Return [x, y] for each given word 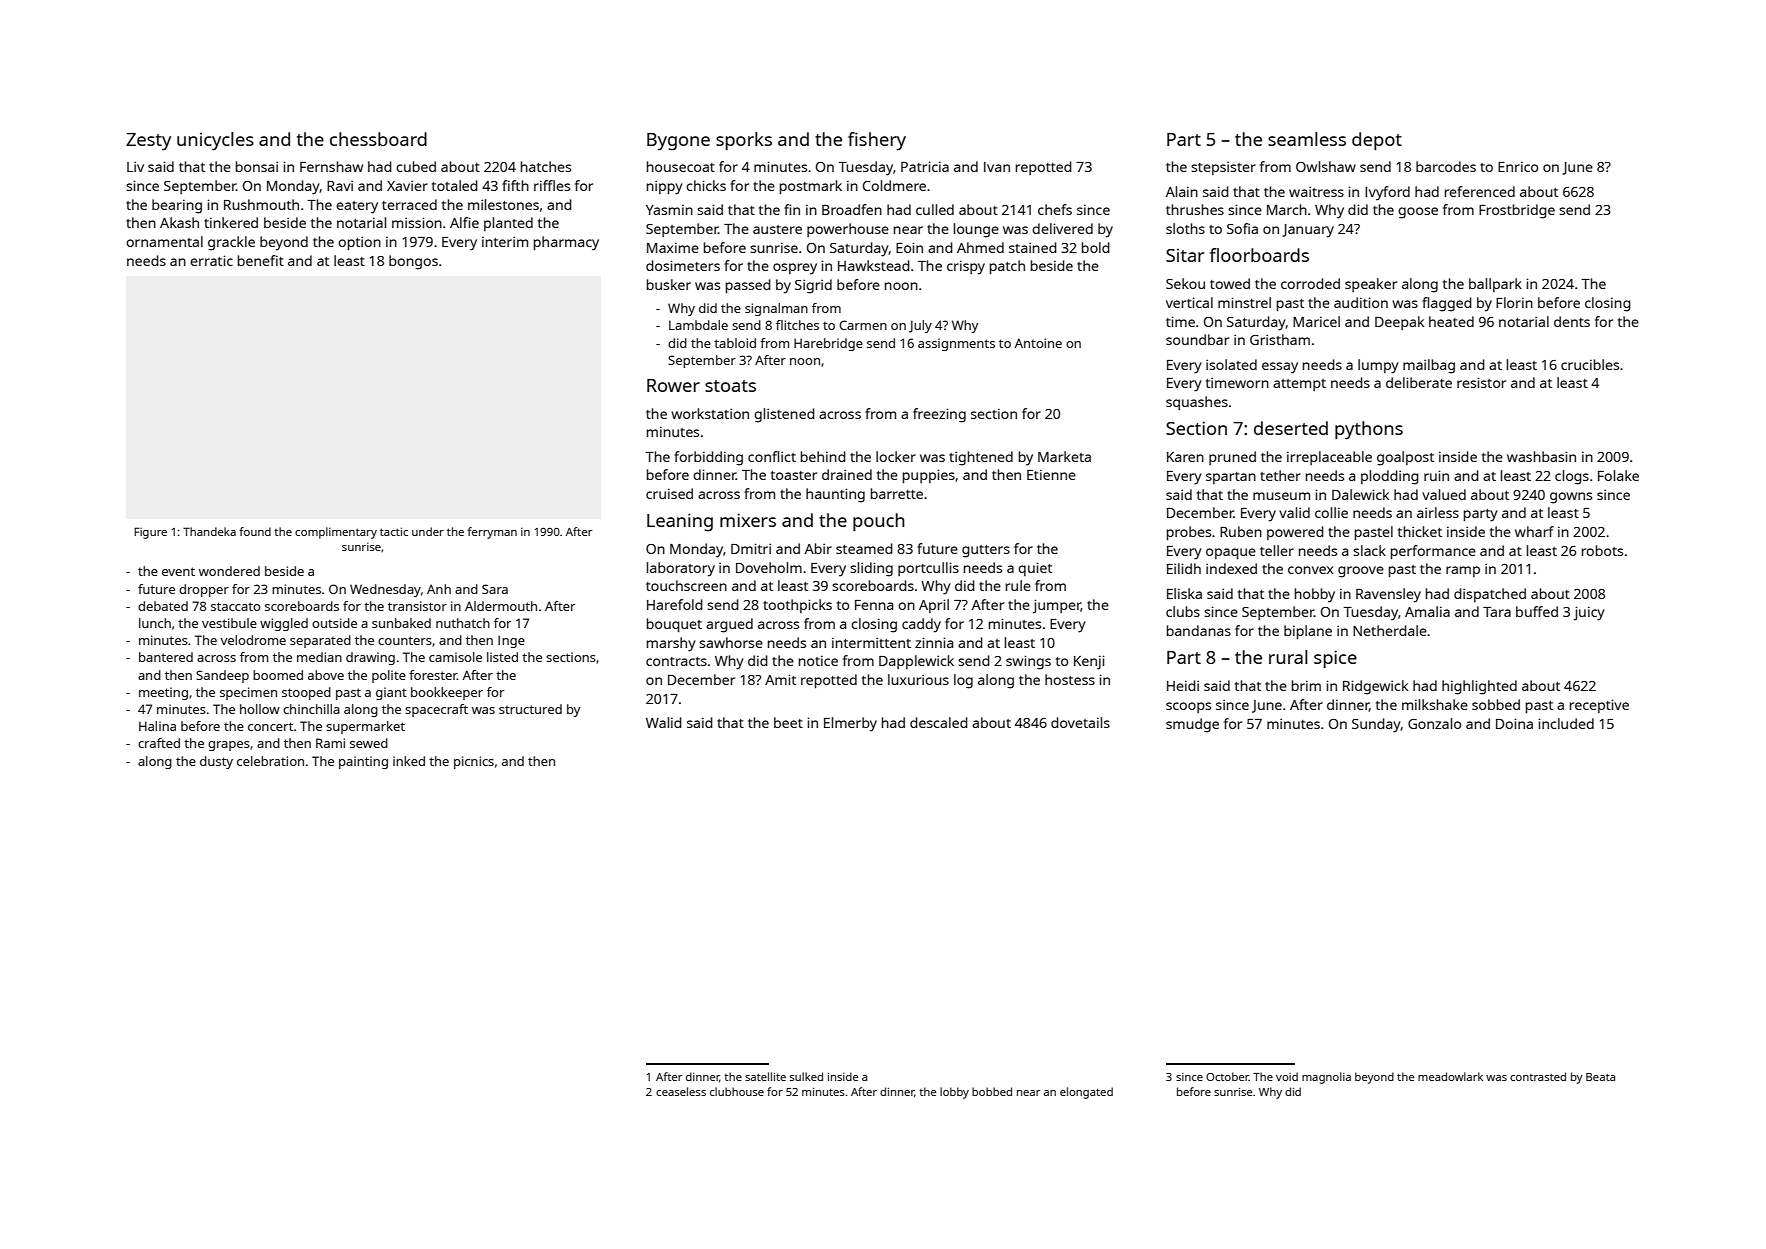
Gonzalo [1434, 723]
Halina [157, 726]
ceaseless [681, 1091]
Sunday [1376, 725]
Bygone [678, 142]
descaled [939, 722]
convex [1311, 570]
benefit [261, 260]
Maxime [673, 247]
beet [788, 722]
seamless [1307, 139]
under [428, 531]
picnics [474, 762]
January [1308, 231]
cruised [669, 493]
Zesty [148, 142]
